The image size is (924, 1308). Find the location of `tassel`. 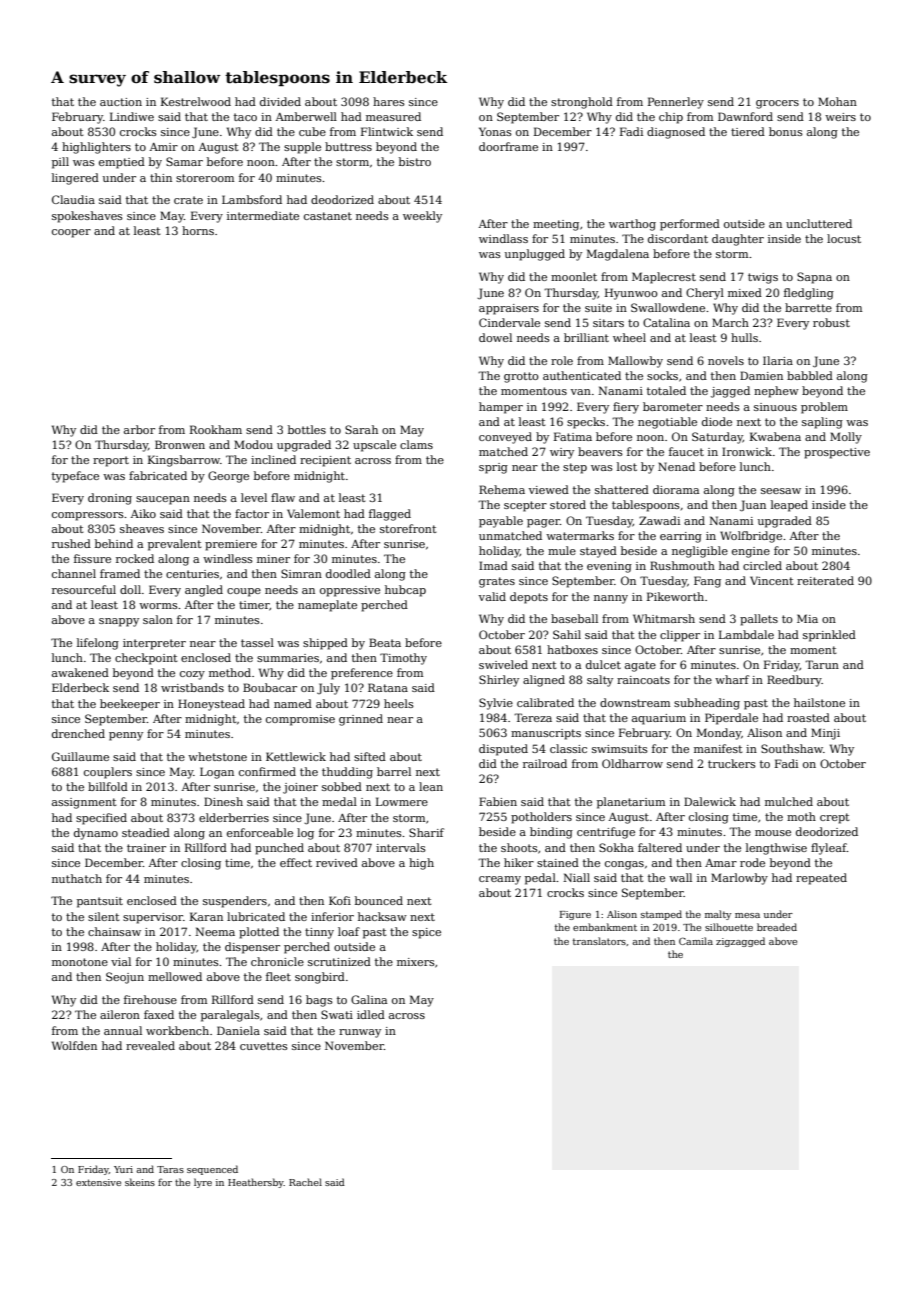

tassel is located at coordinates (257, 642).
